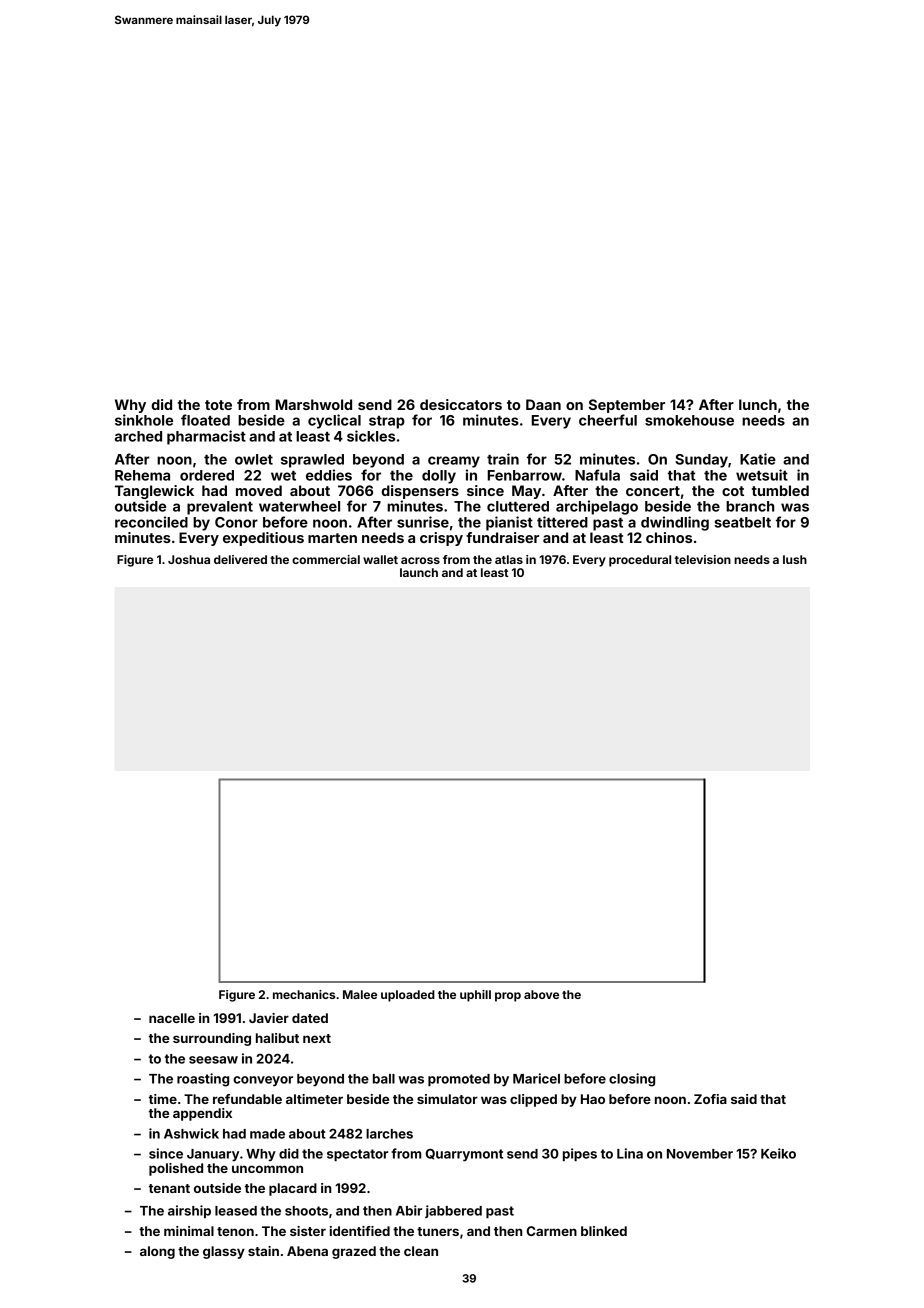 This image has height=1308, width=924. I want to click on blinked, so click(604, 1231).
